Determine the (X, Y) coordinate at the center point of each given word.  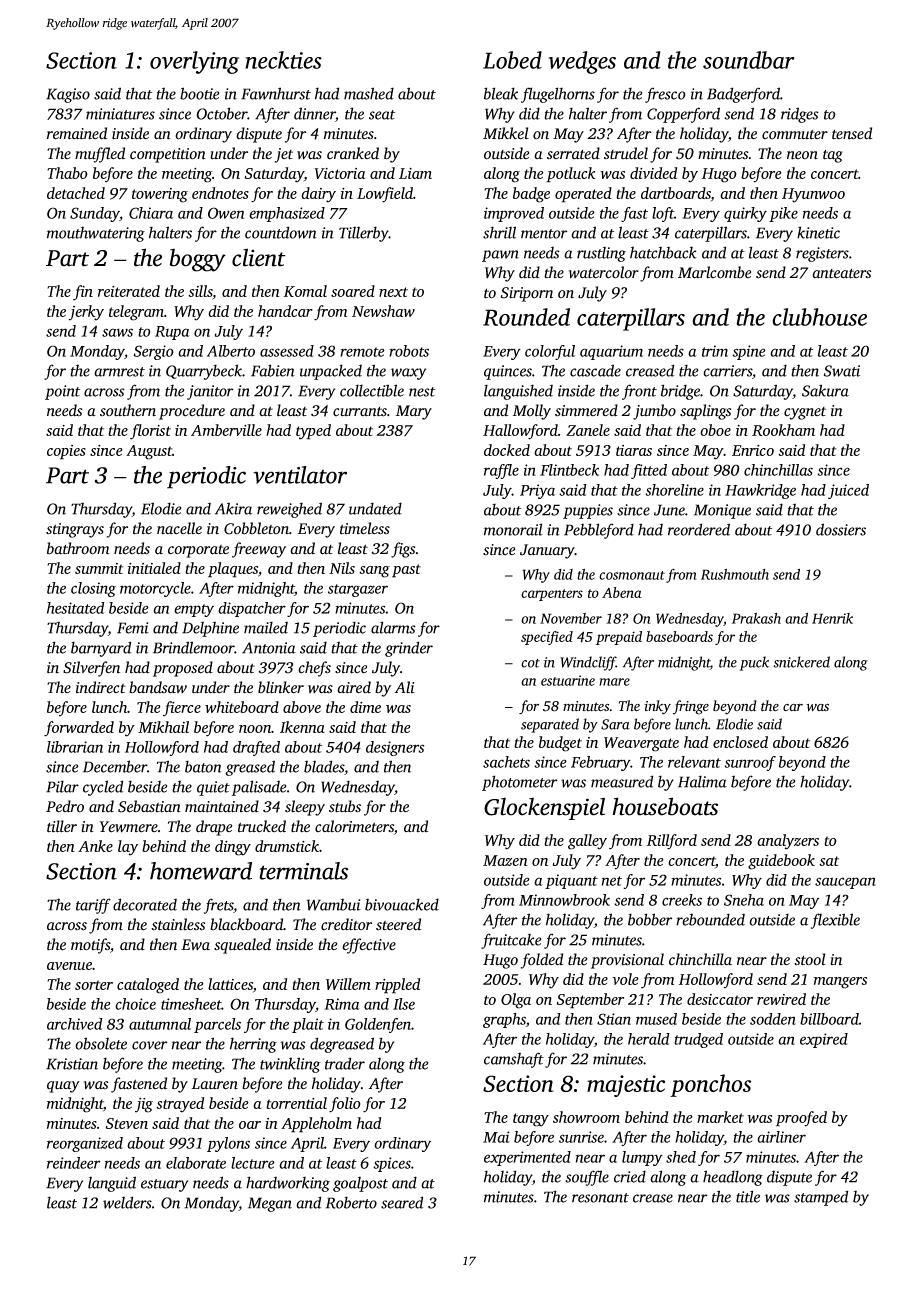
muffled (100, 155)
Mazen (505, 860)
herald (649, 1039)
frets (219, 906)
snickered (802, 662)
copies (66, 452)
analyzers (788, 842)
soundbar (749, 60)
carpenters (552, 595)
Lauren (215, 1084)
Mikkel (506, 133)
